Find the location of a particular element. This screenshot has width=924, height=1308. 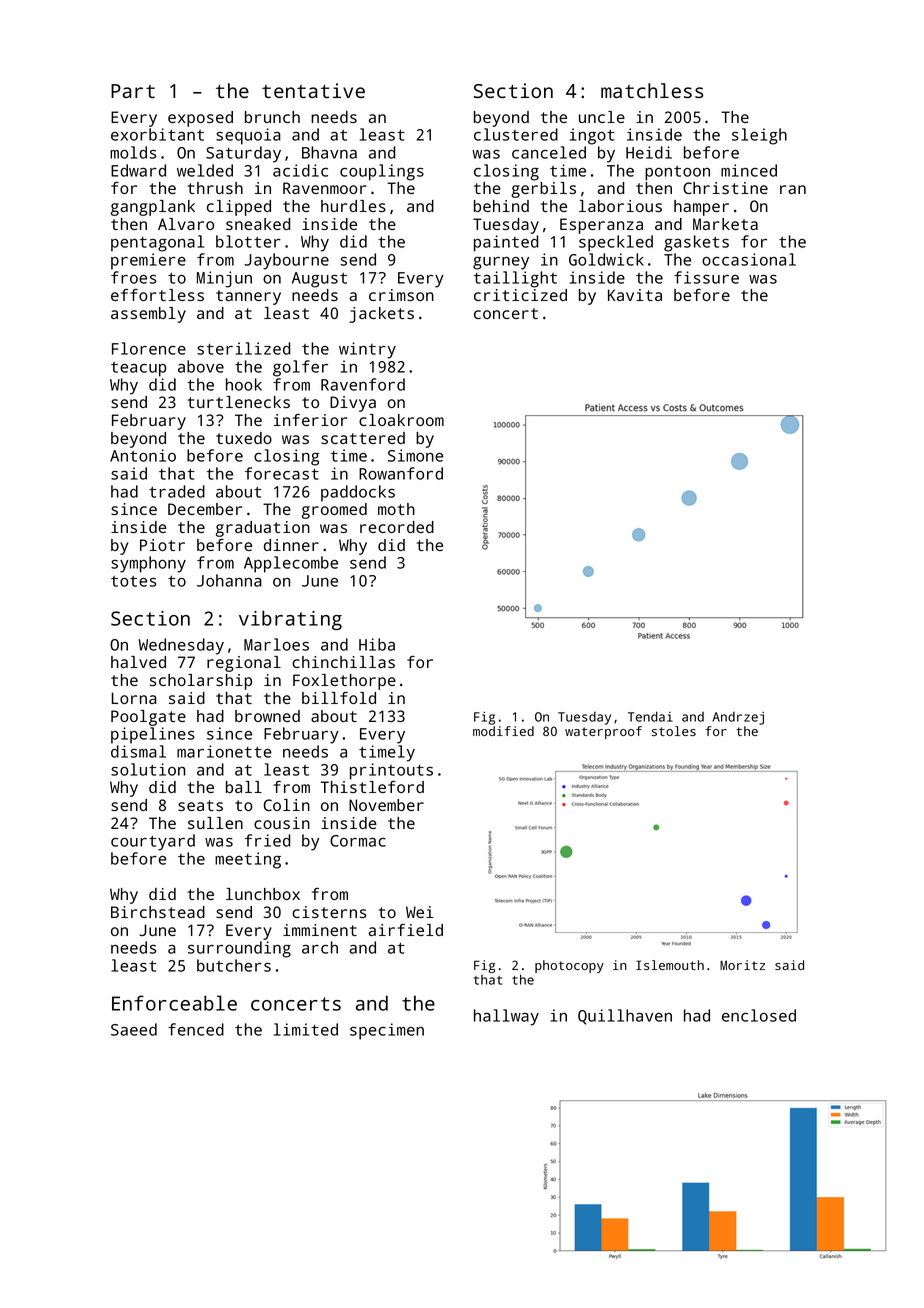

Piotr is located at coordinates (162, 545).
